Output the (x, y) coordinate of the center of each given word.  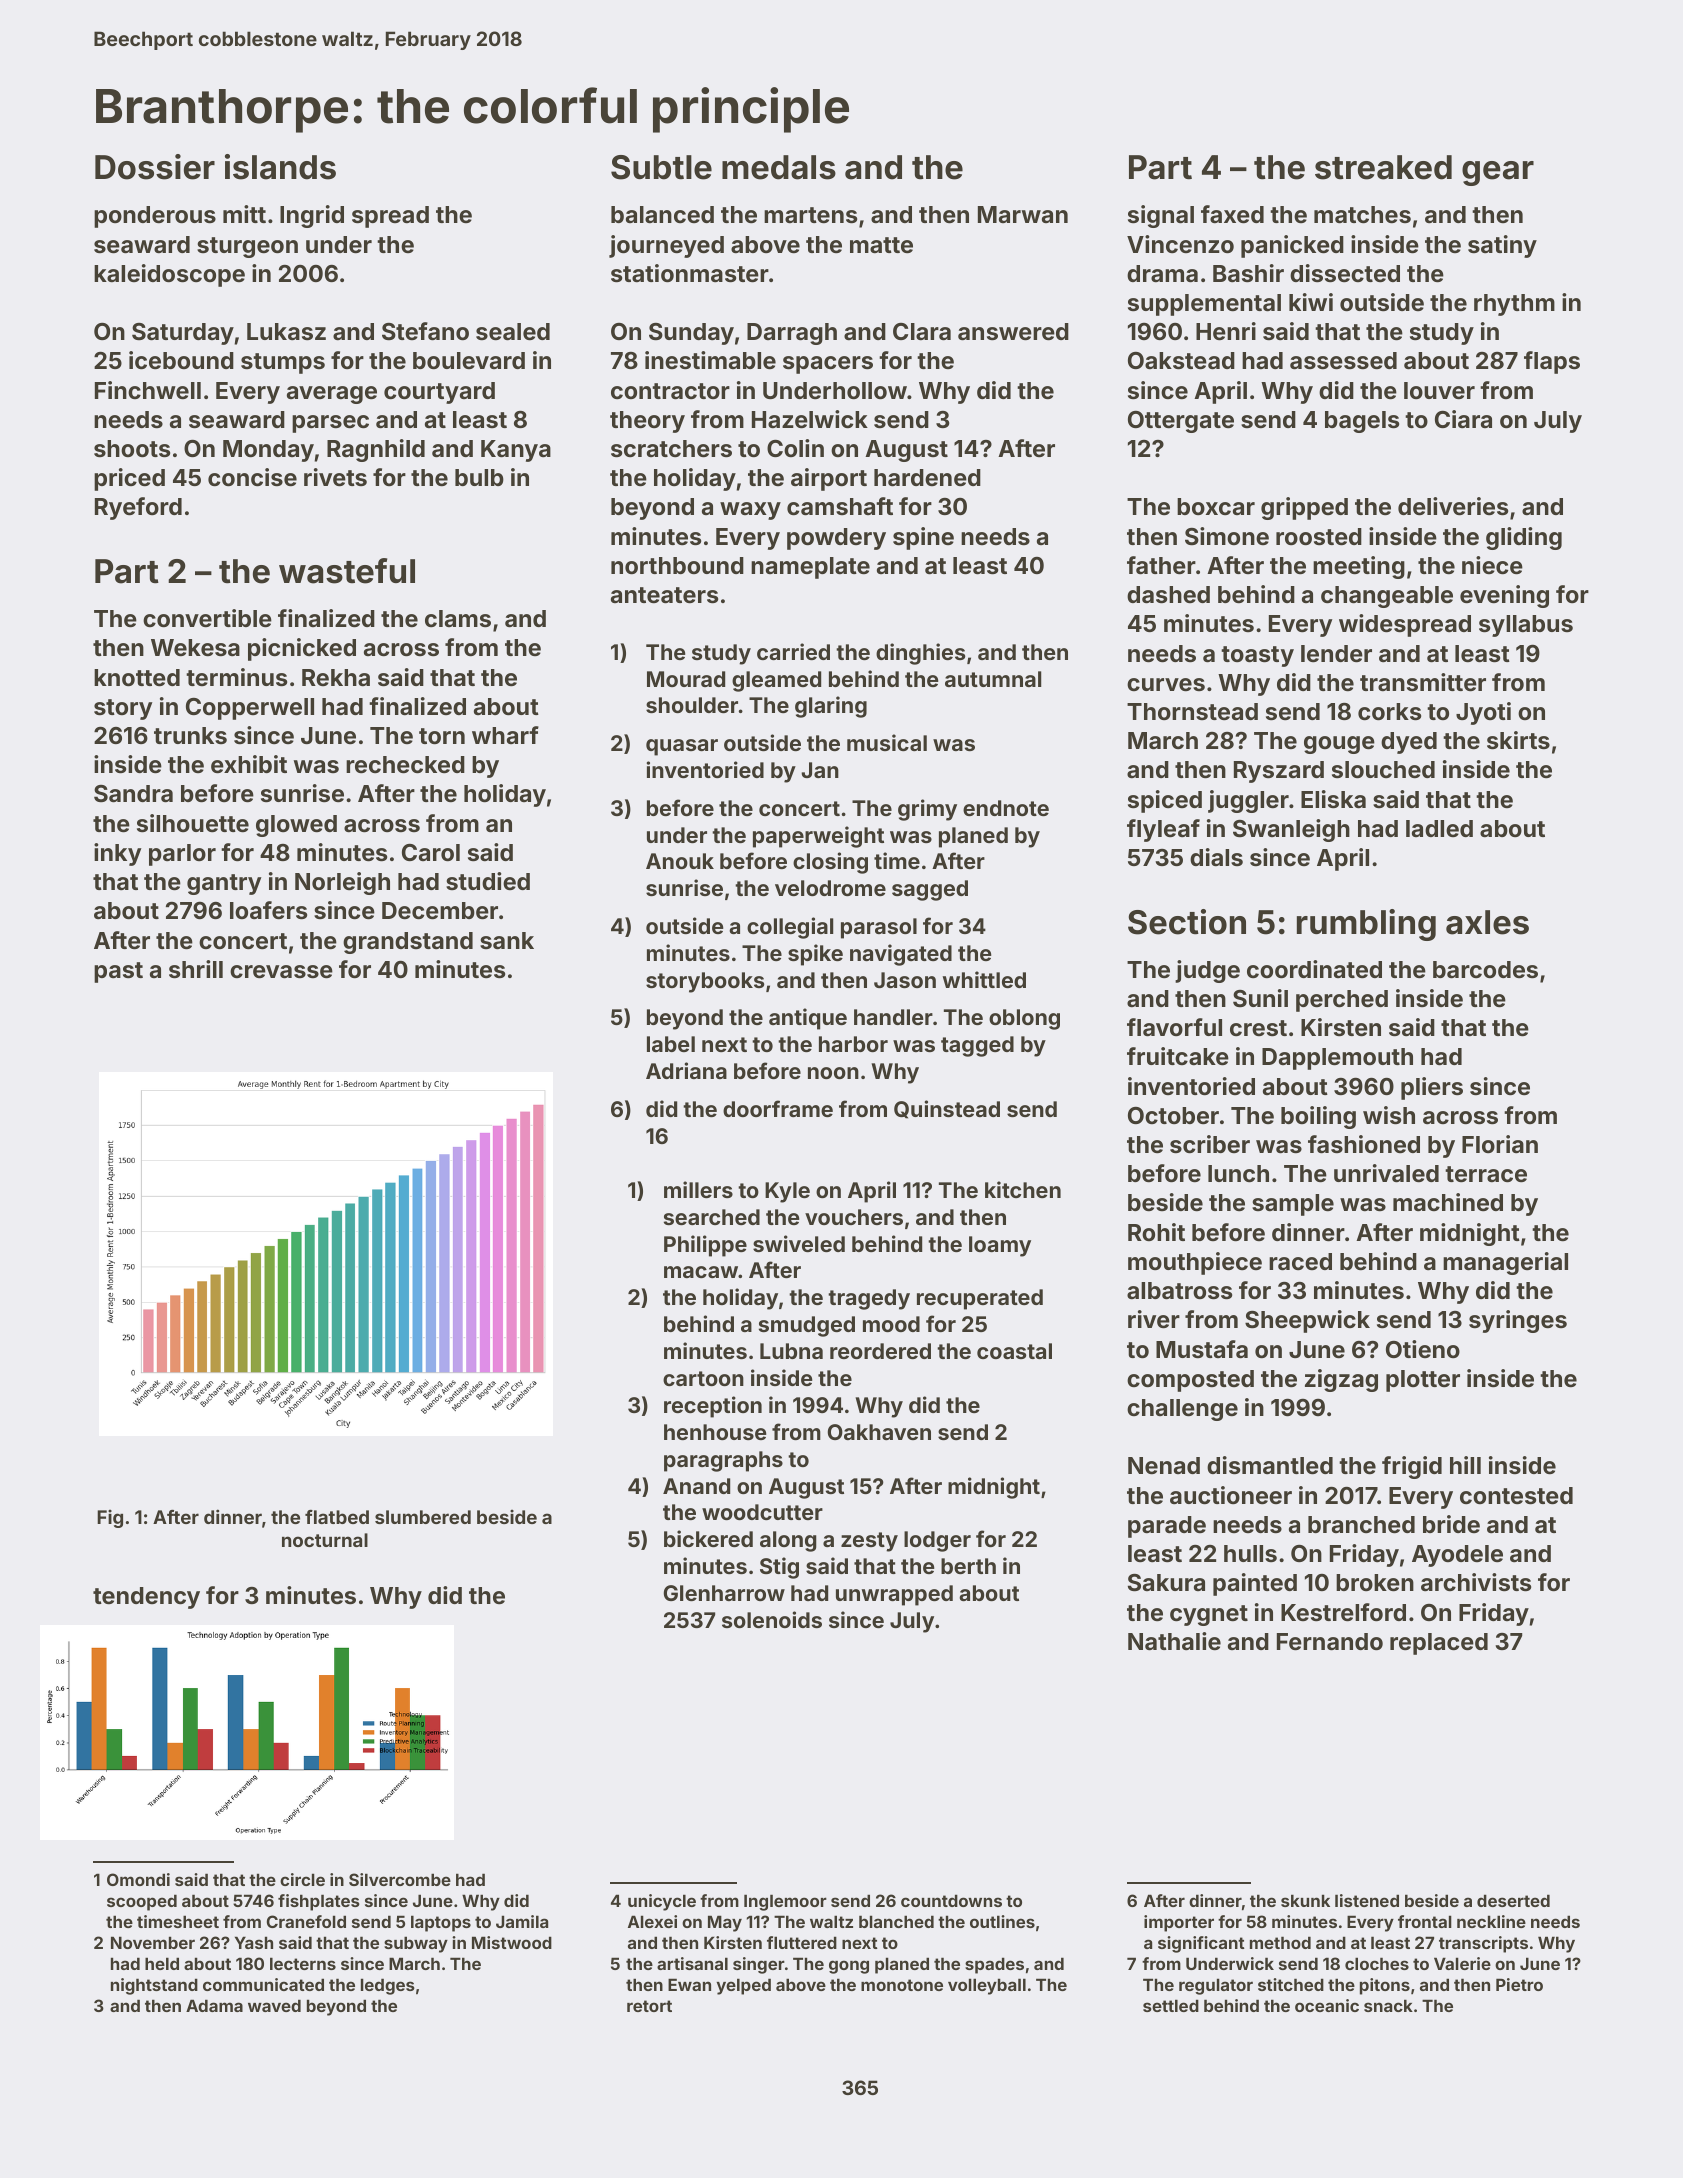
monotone (902, 1985)
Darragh (792, 334)
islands (280, 167)
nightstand (154, 1986)
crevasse (281, 971)
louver (1439, 390)
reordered (880, 1351)
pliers (1432, 1088)
